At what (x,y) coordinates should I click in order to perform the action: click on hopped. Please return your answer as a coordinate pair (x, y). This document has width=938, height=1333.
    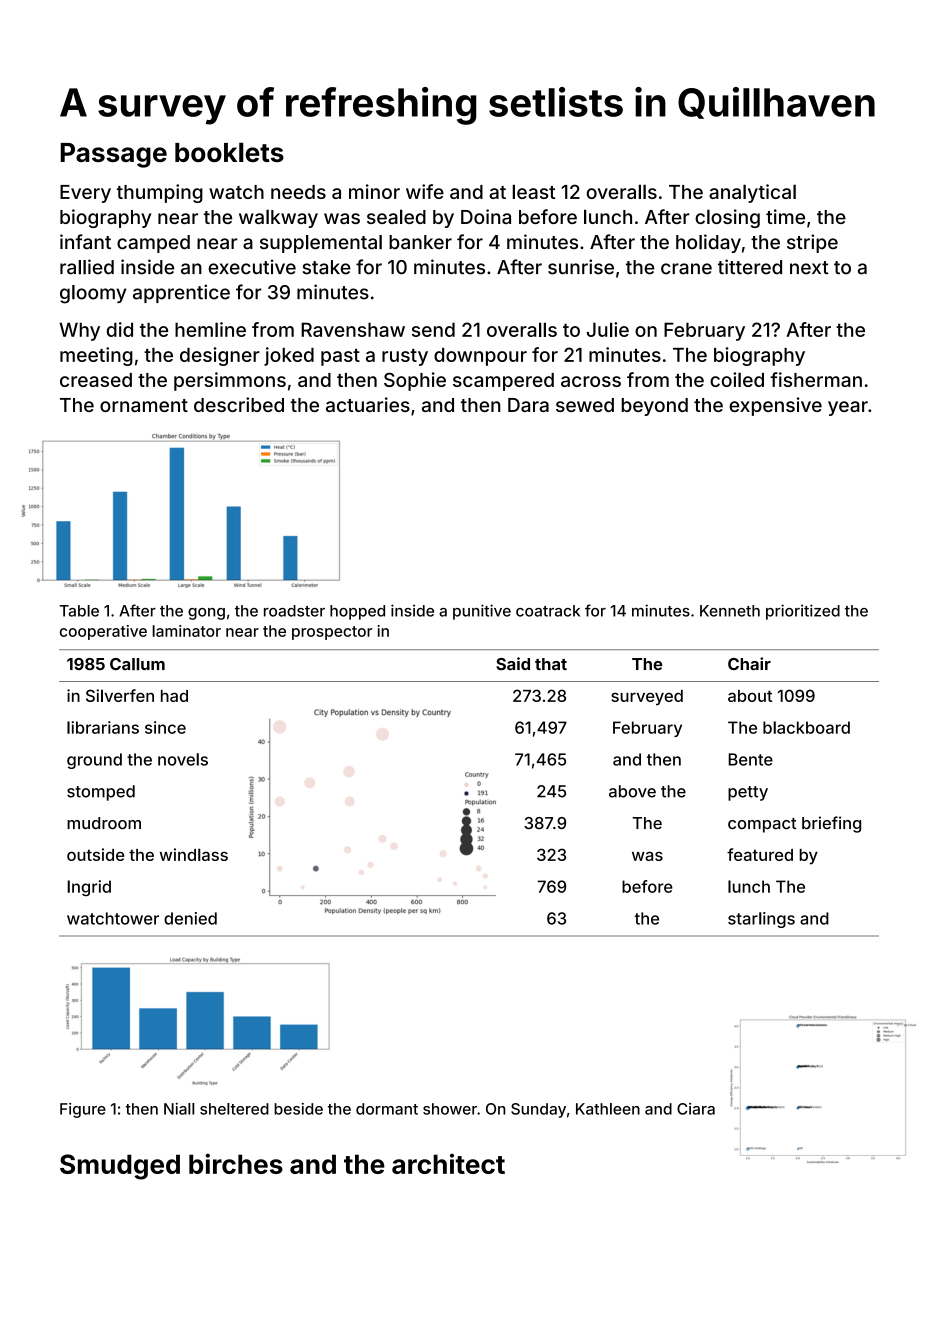
    Looking at the image, I should click on (357, 612).
